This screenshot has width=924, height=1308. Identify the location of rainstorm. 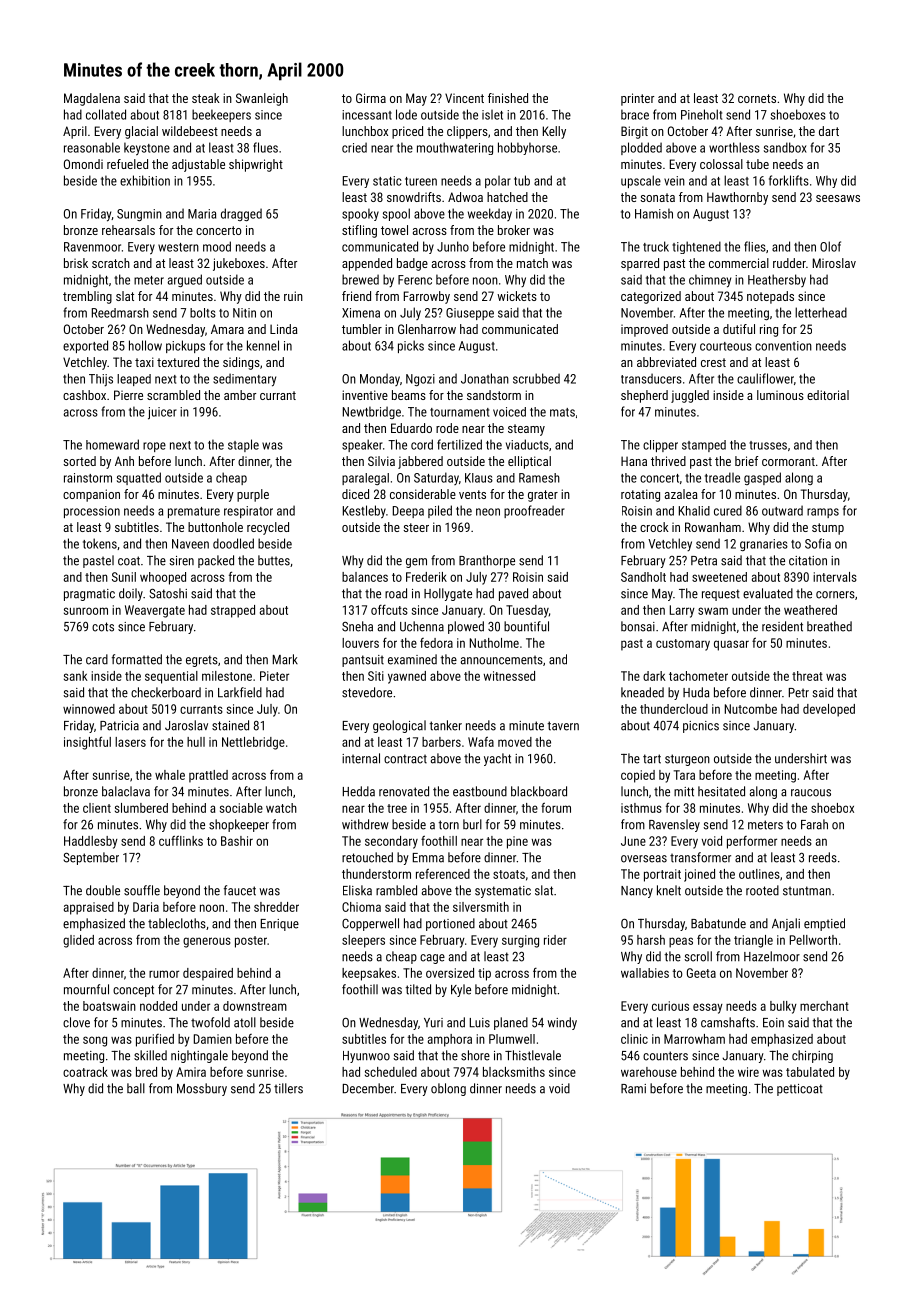
(88, 478).
